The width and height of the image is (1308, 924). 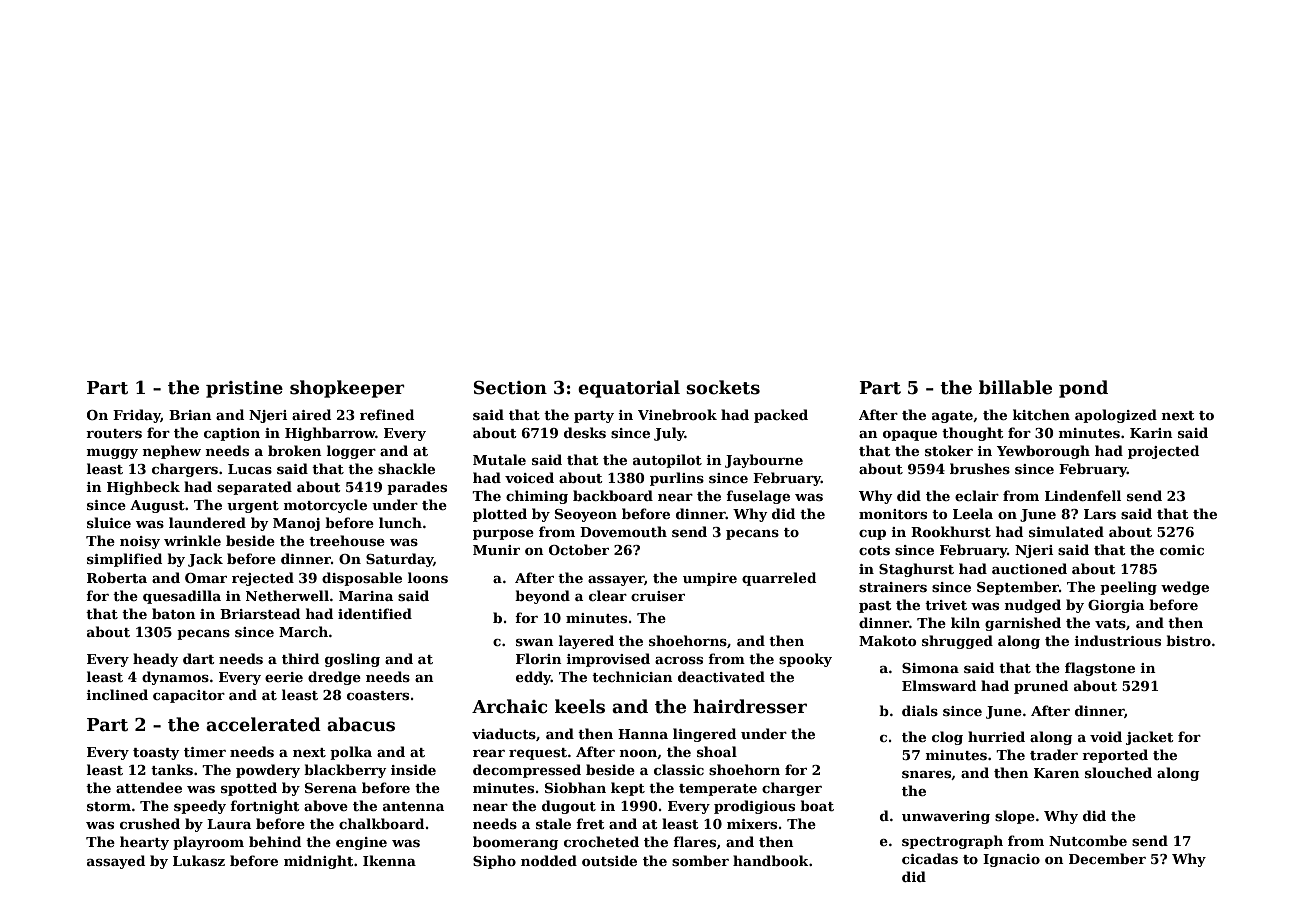 What do you see at coordinates (700, 860) in the image?
I see `somber` at bounding box center [700, 860].
